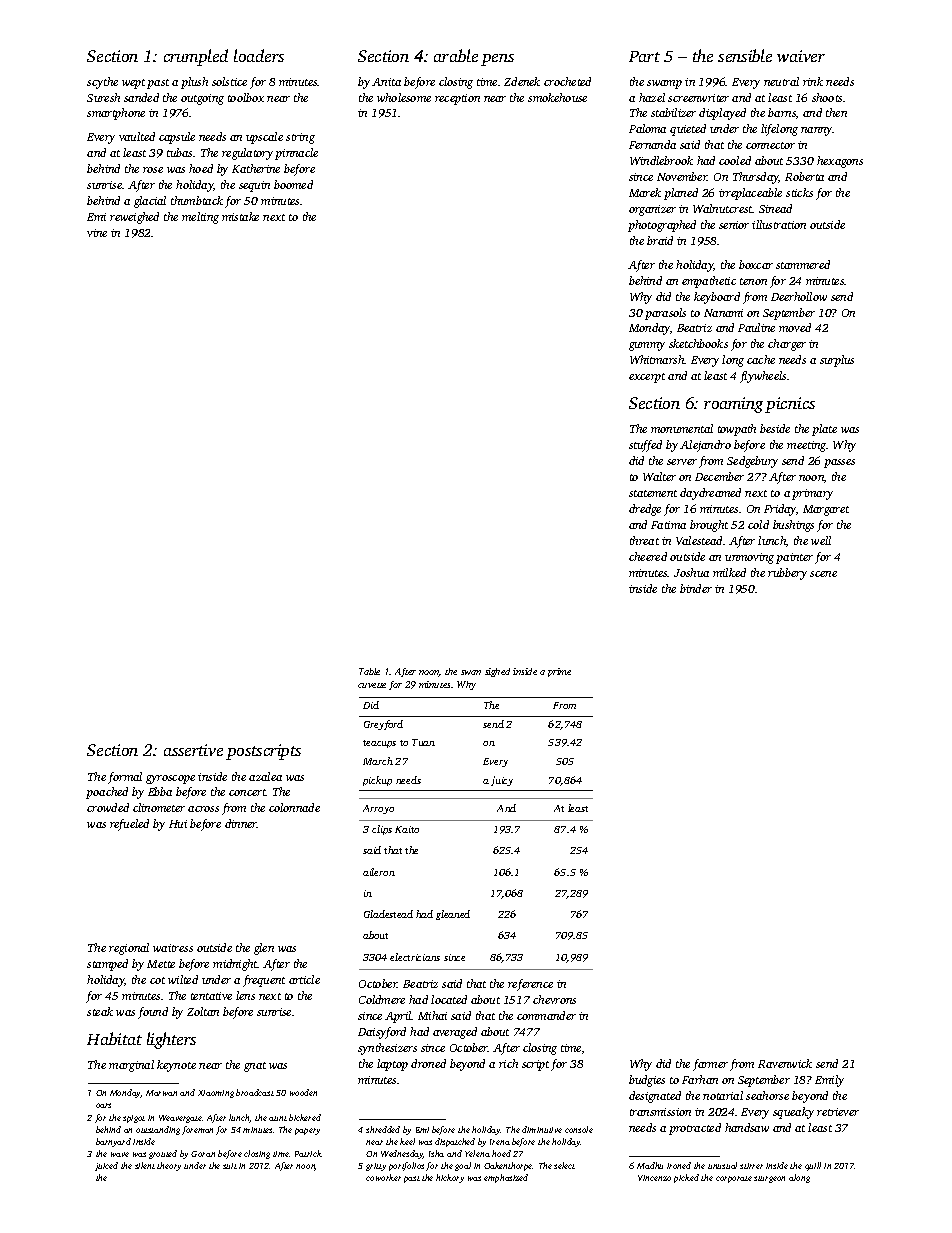 Image resolution: width=952 pixels, height=1233 pixels. I want to click on excerpt, so click(647, 378).
